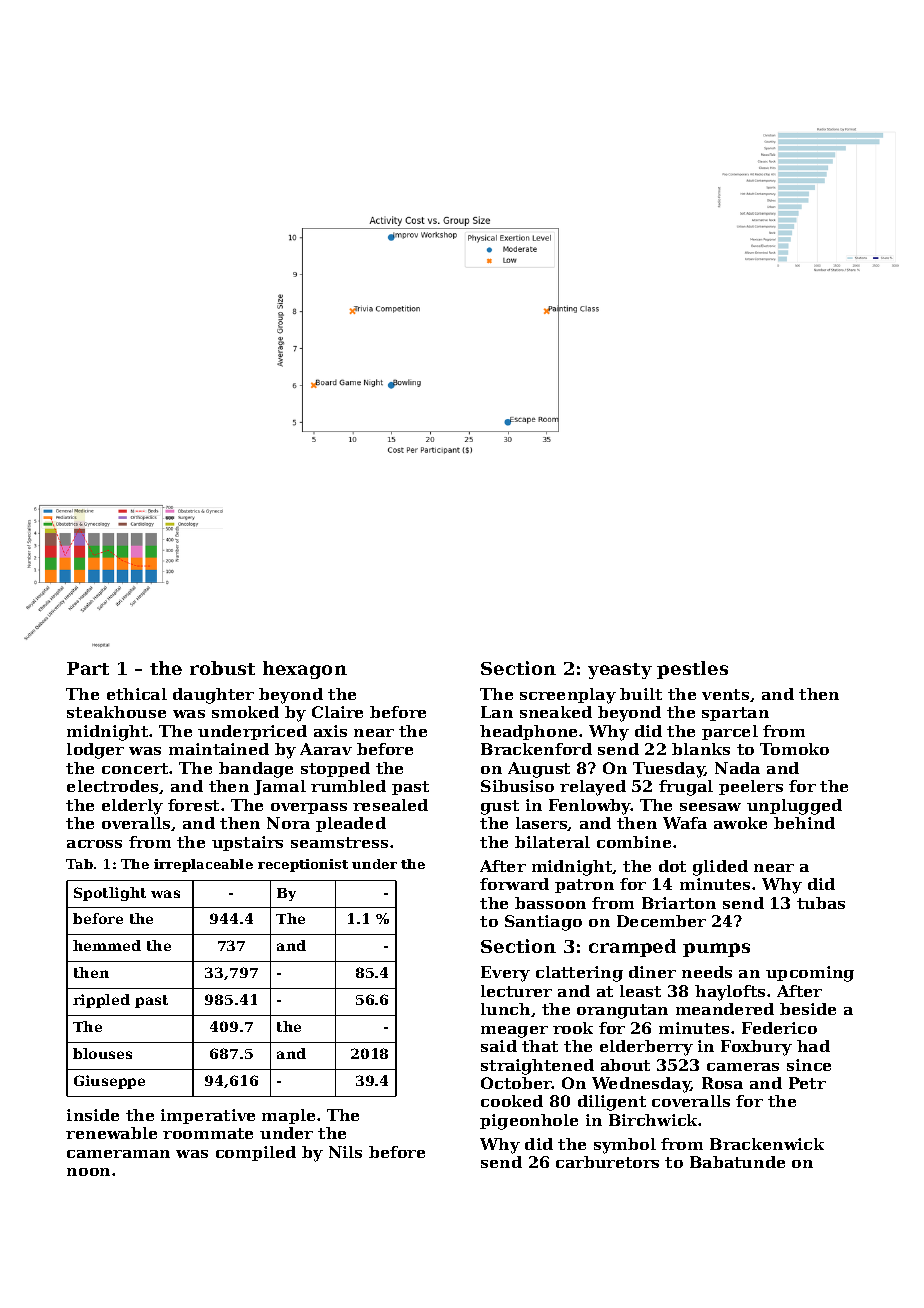 Image resolution: width=924 pixels, height=1308 pixels. I want to click on Santiago, so click(543, 923).
